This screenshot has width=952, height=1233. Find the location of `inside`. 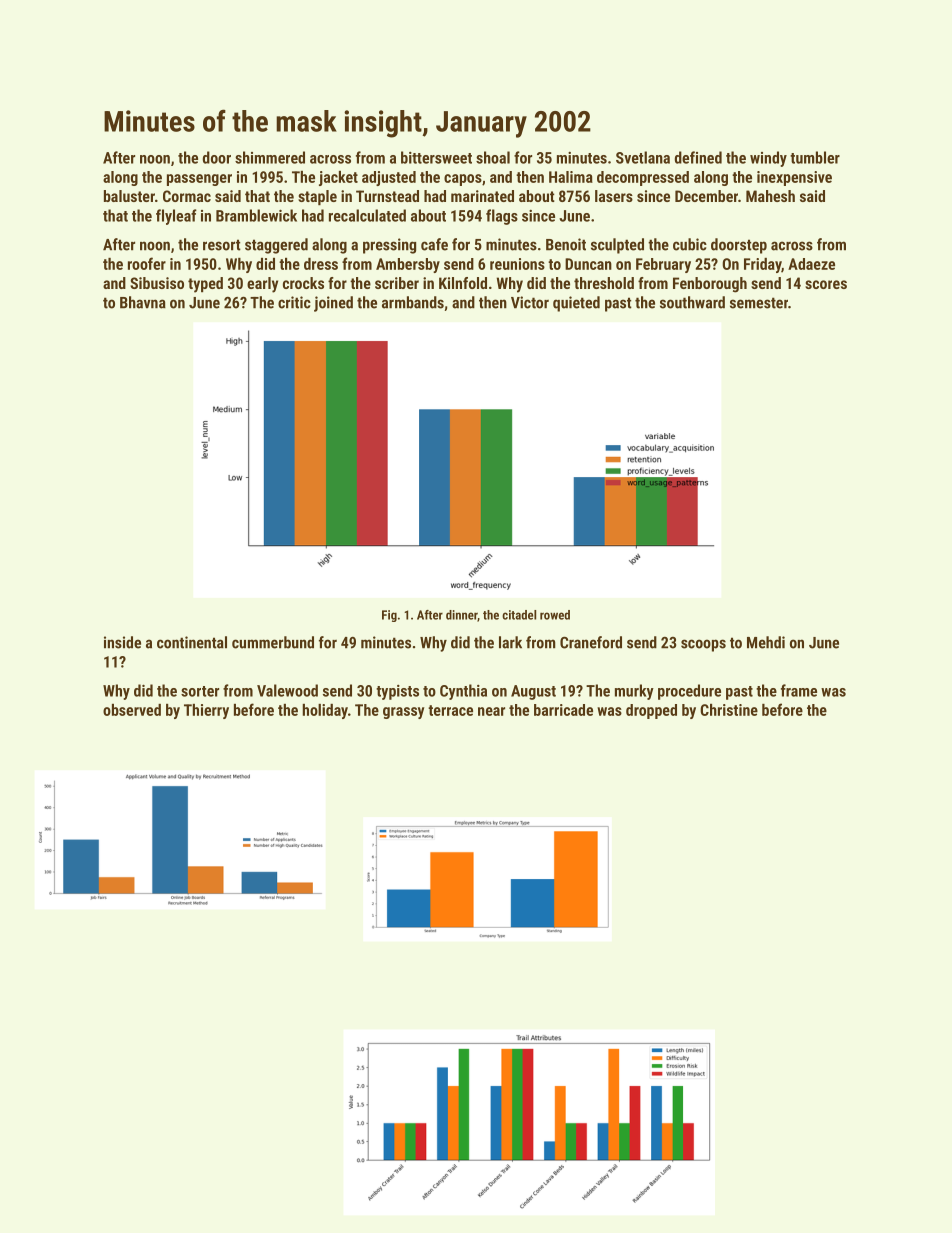

inside is located at coordinates (122, 642).
